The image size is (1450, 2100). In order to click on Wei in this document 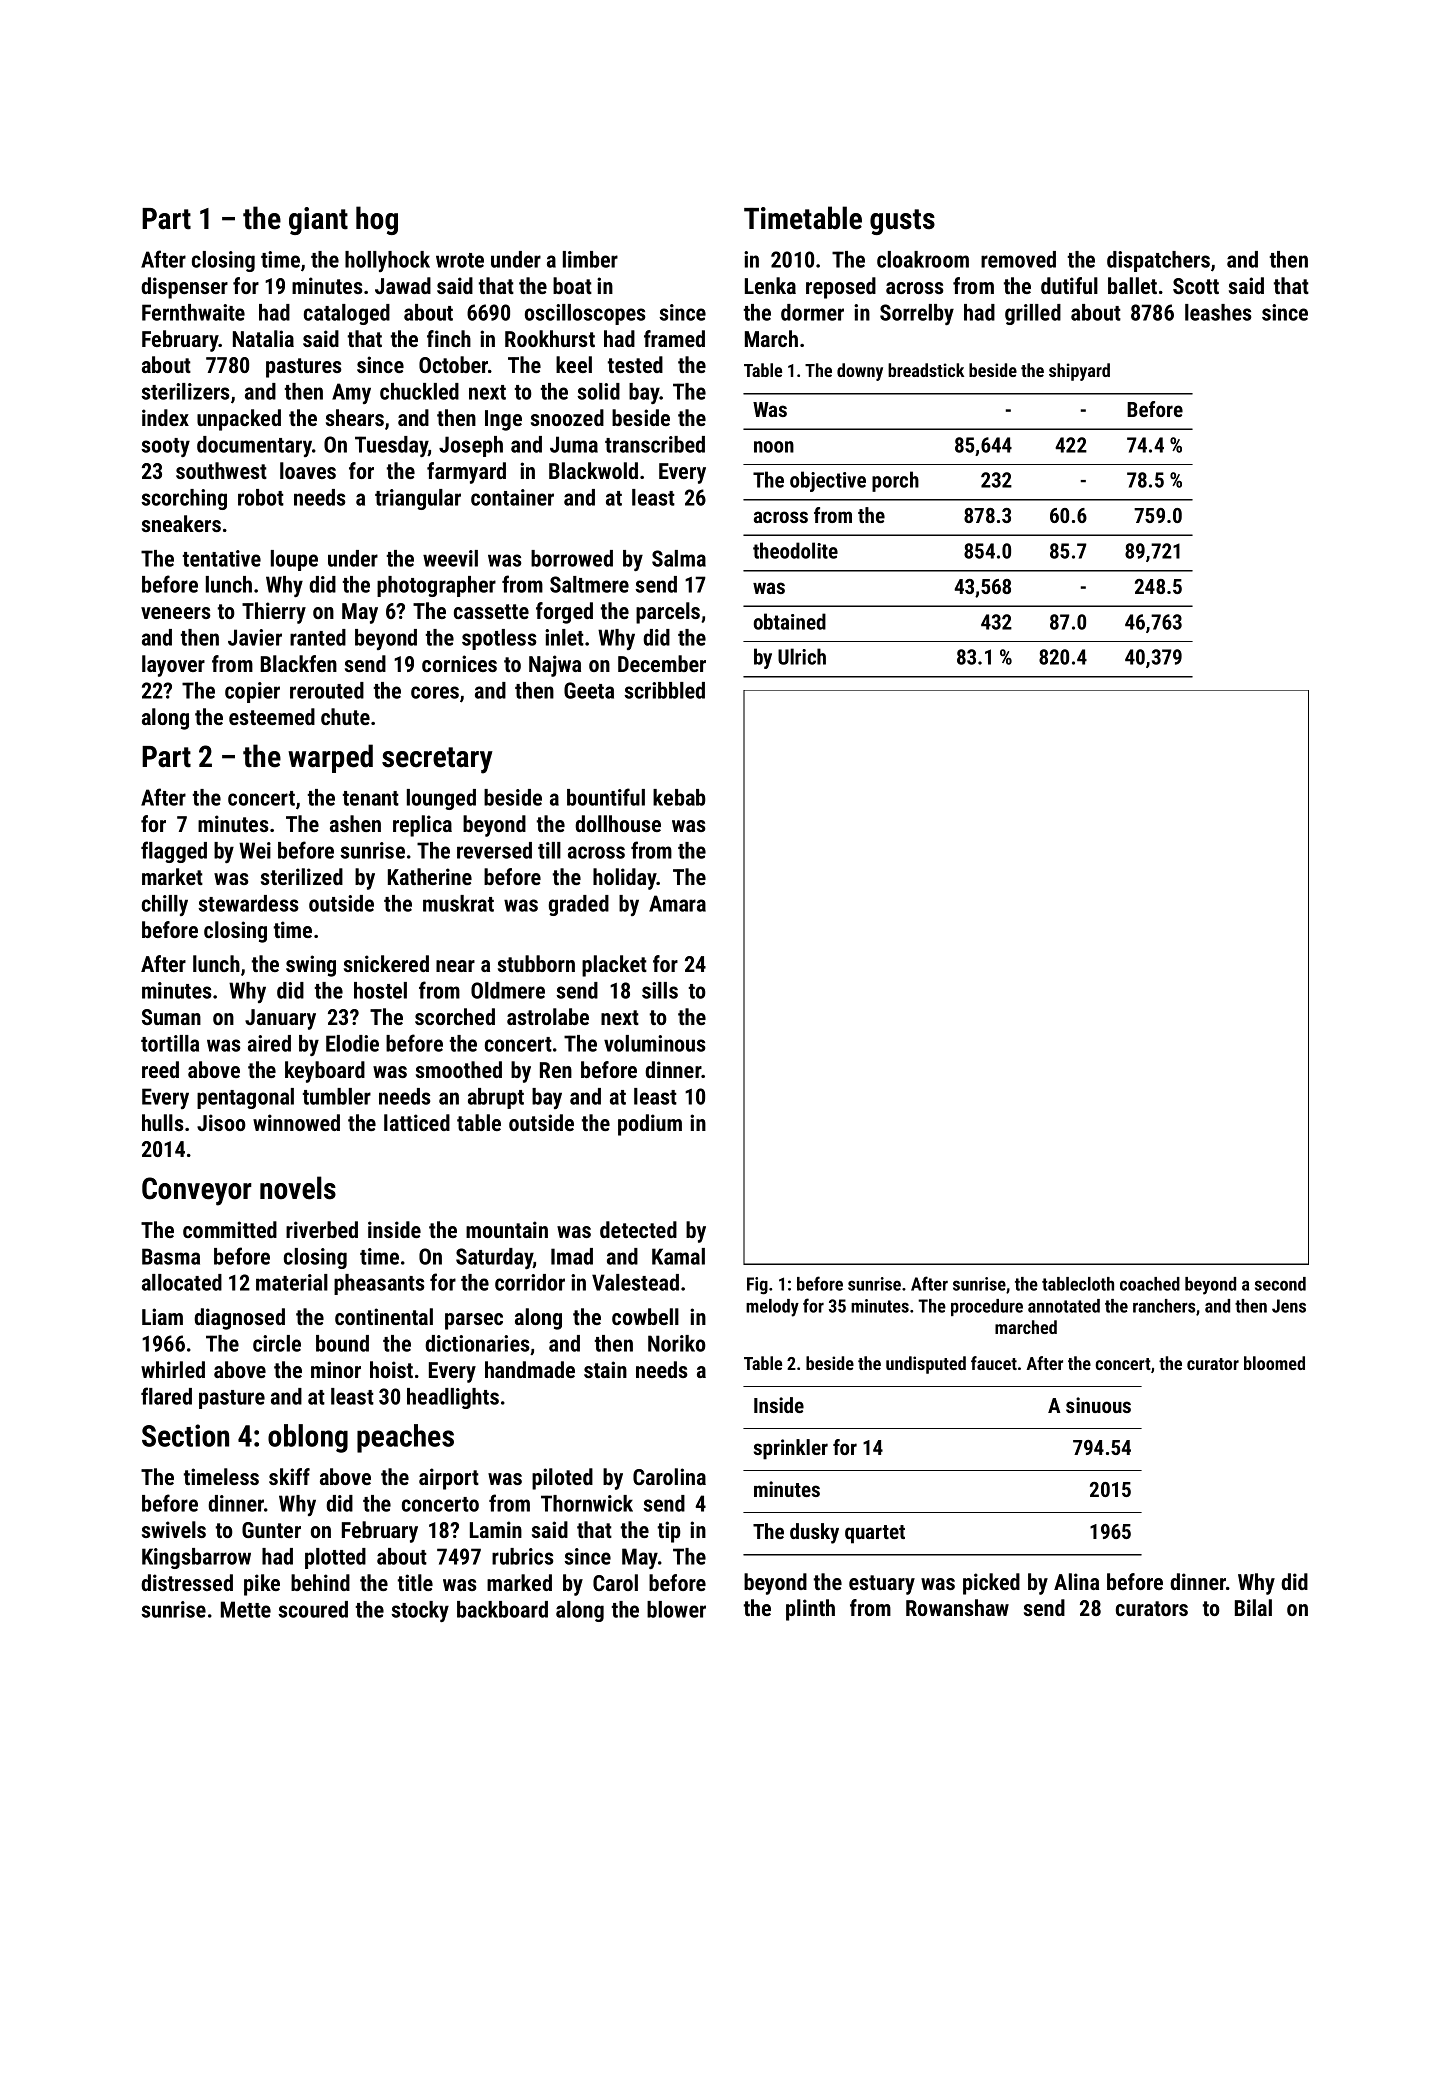, I will do `click(255, 850)`.
